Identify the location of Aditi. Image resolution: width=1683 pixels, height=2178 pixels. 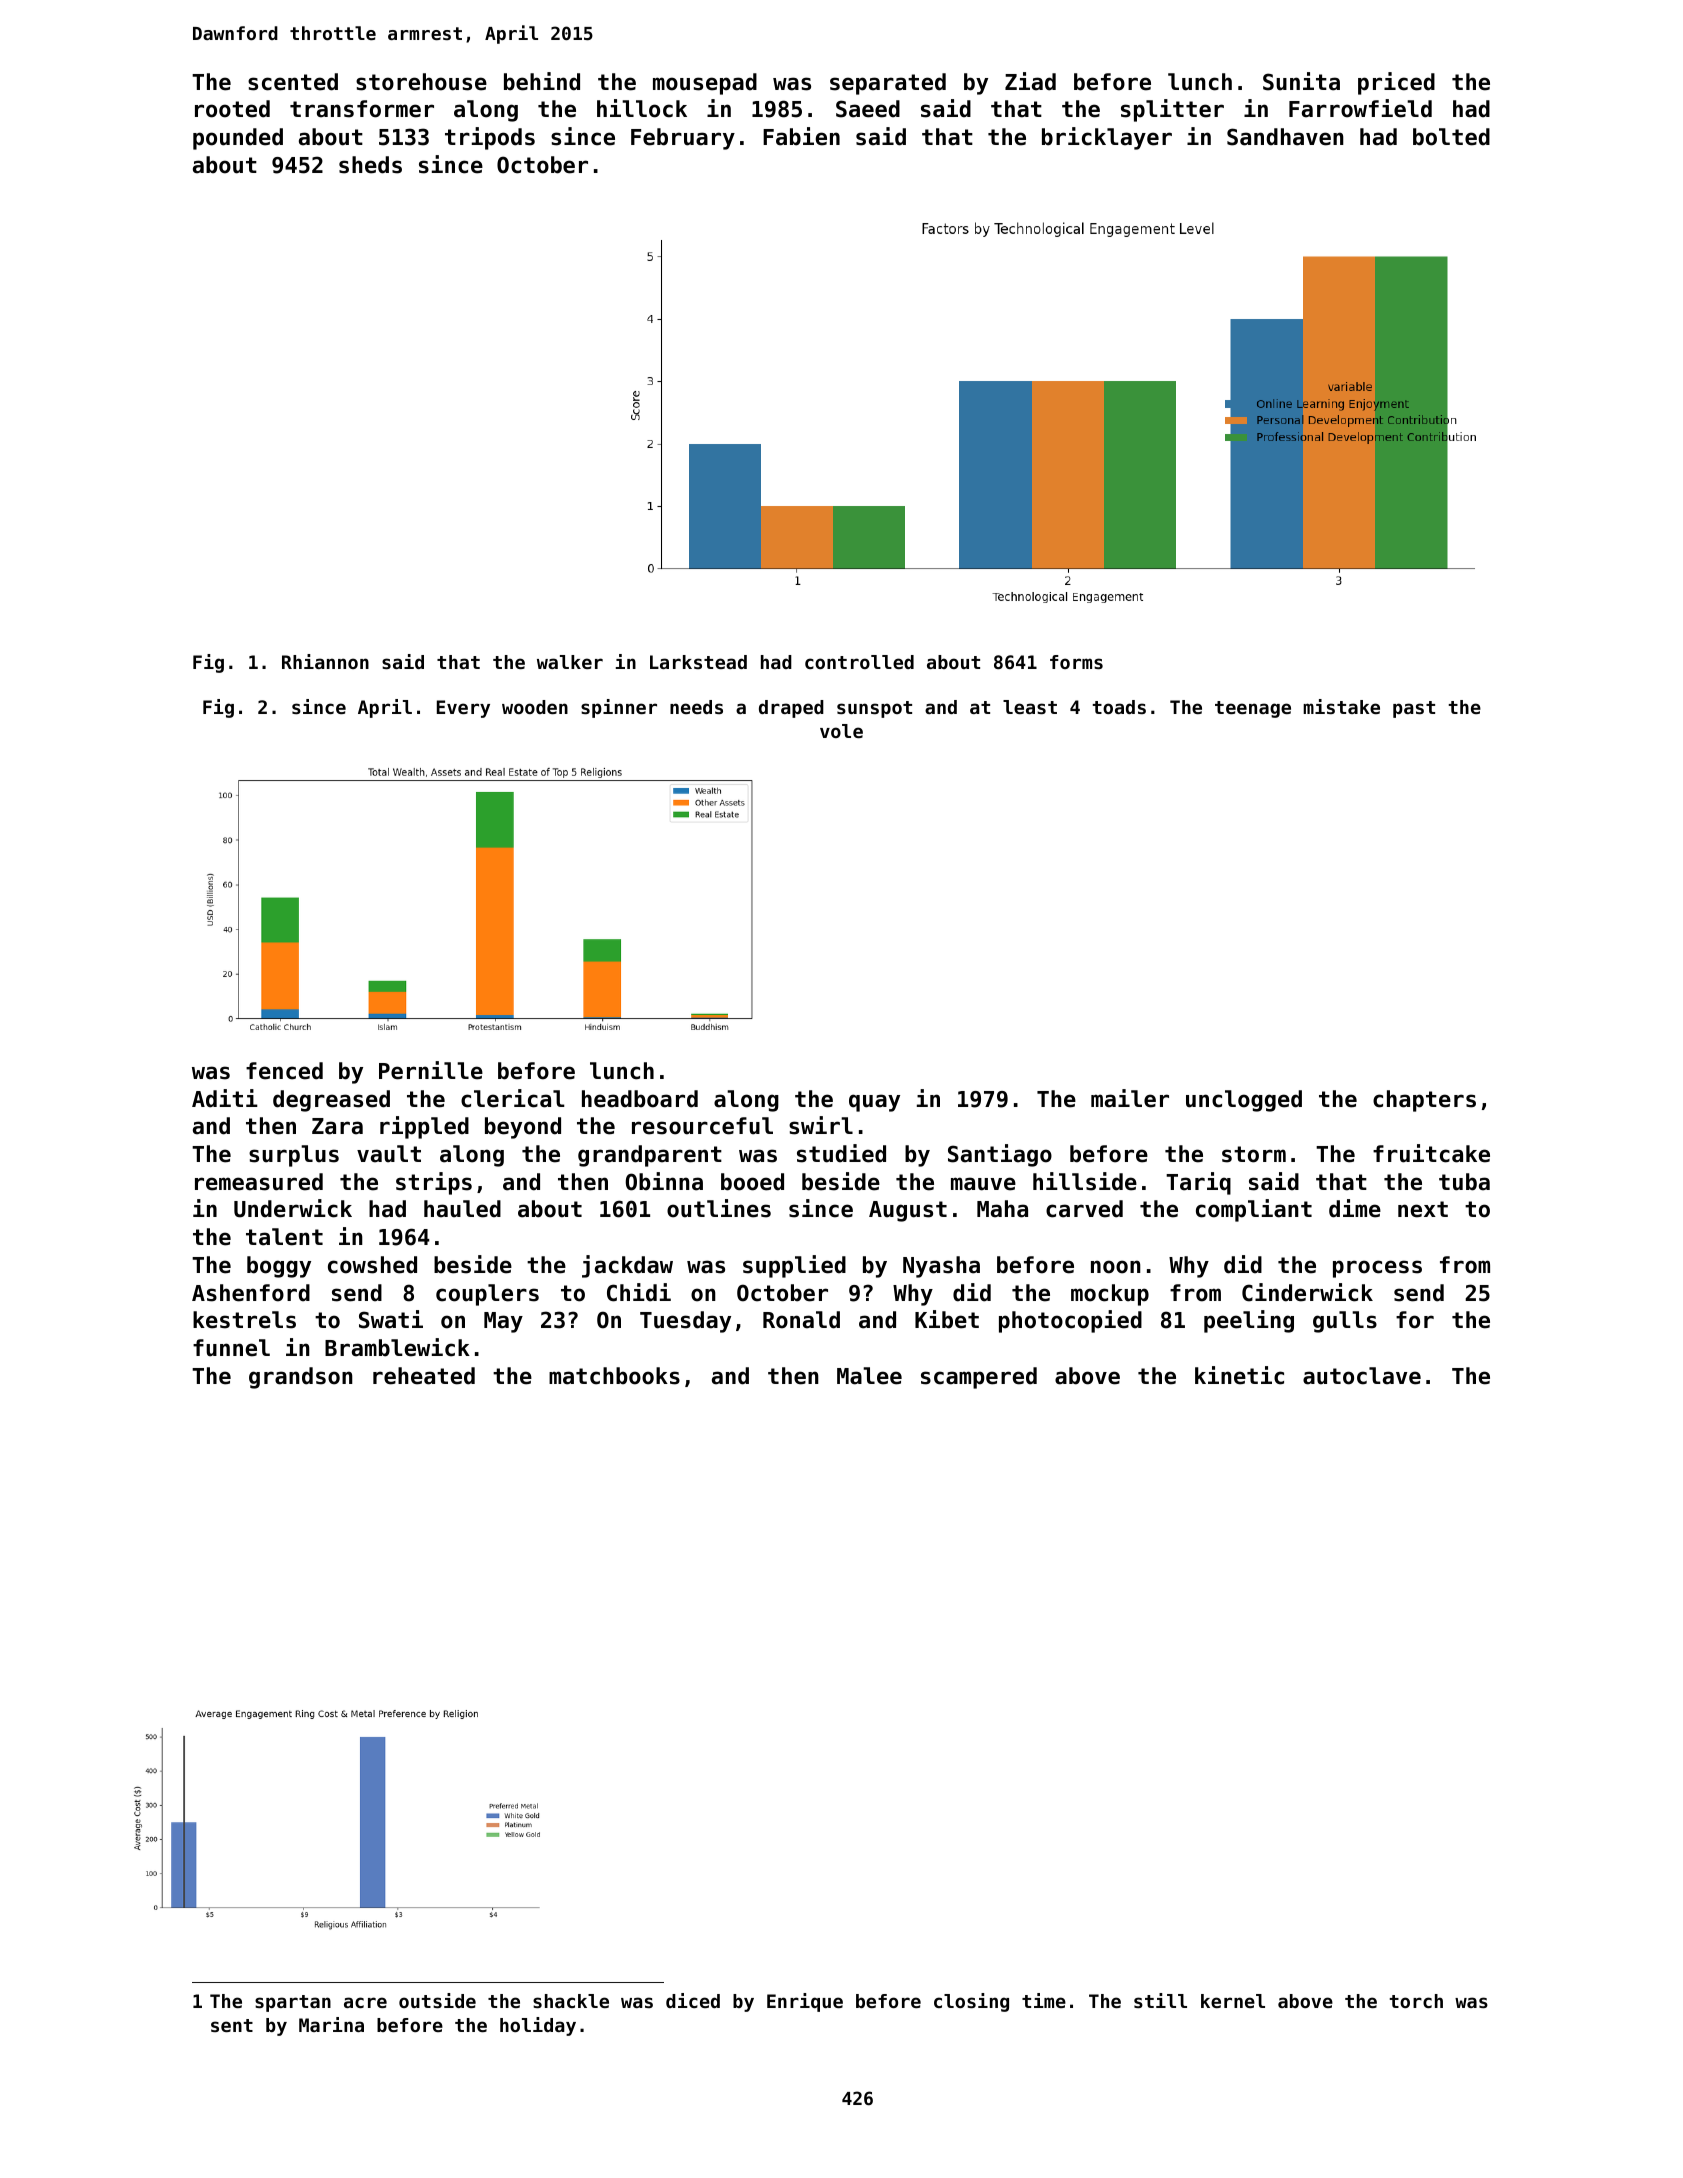
(225, 1098).
